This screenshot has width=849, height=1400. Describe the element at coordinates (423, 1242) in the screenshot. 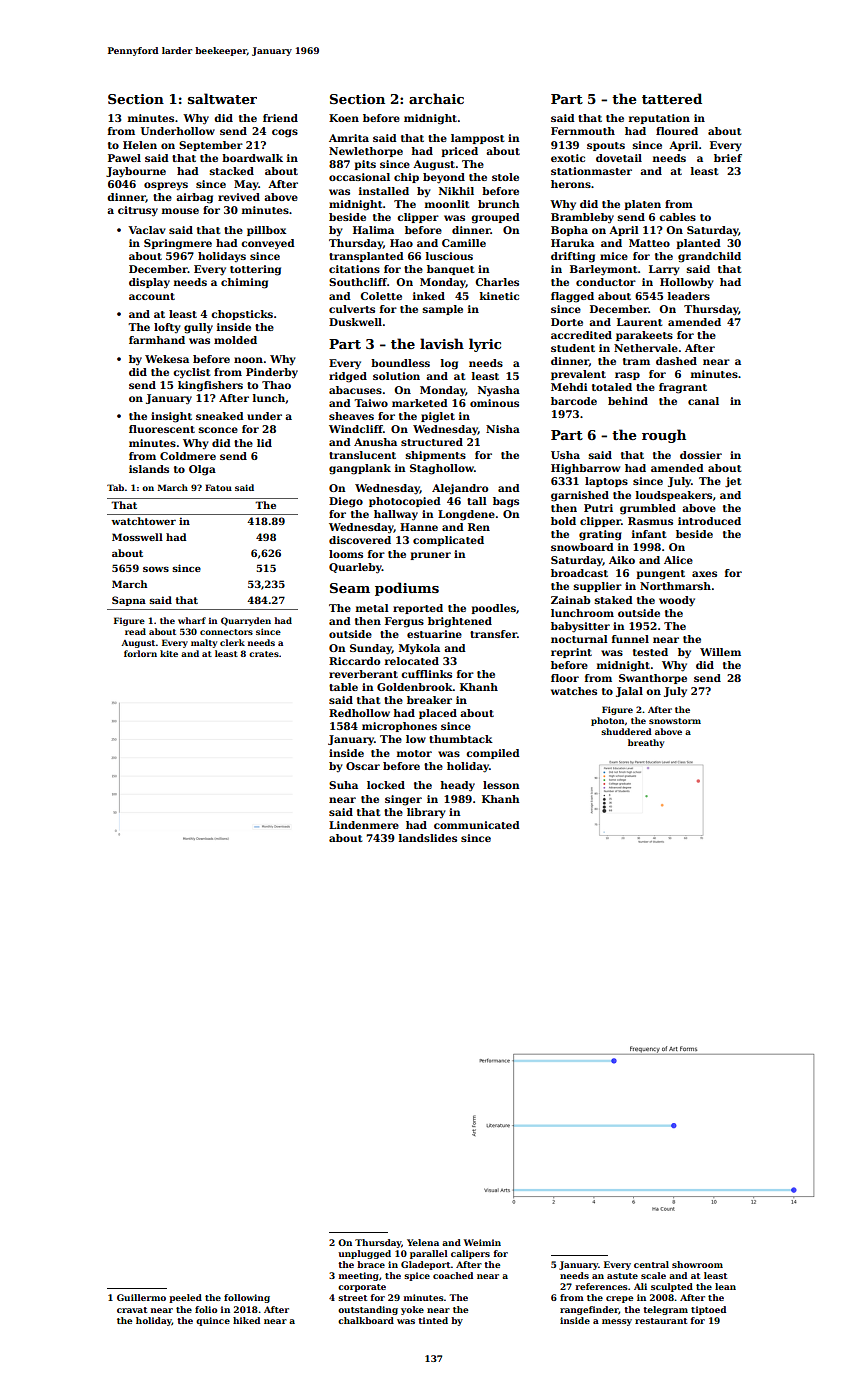

I see `Yelena` at that location.
